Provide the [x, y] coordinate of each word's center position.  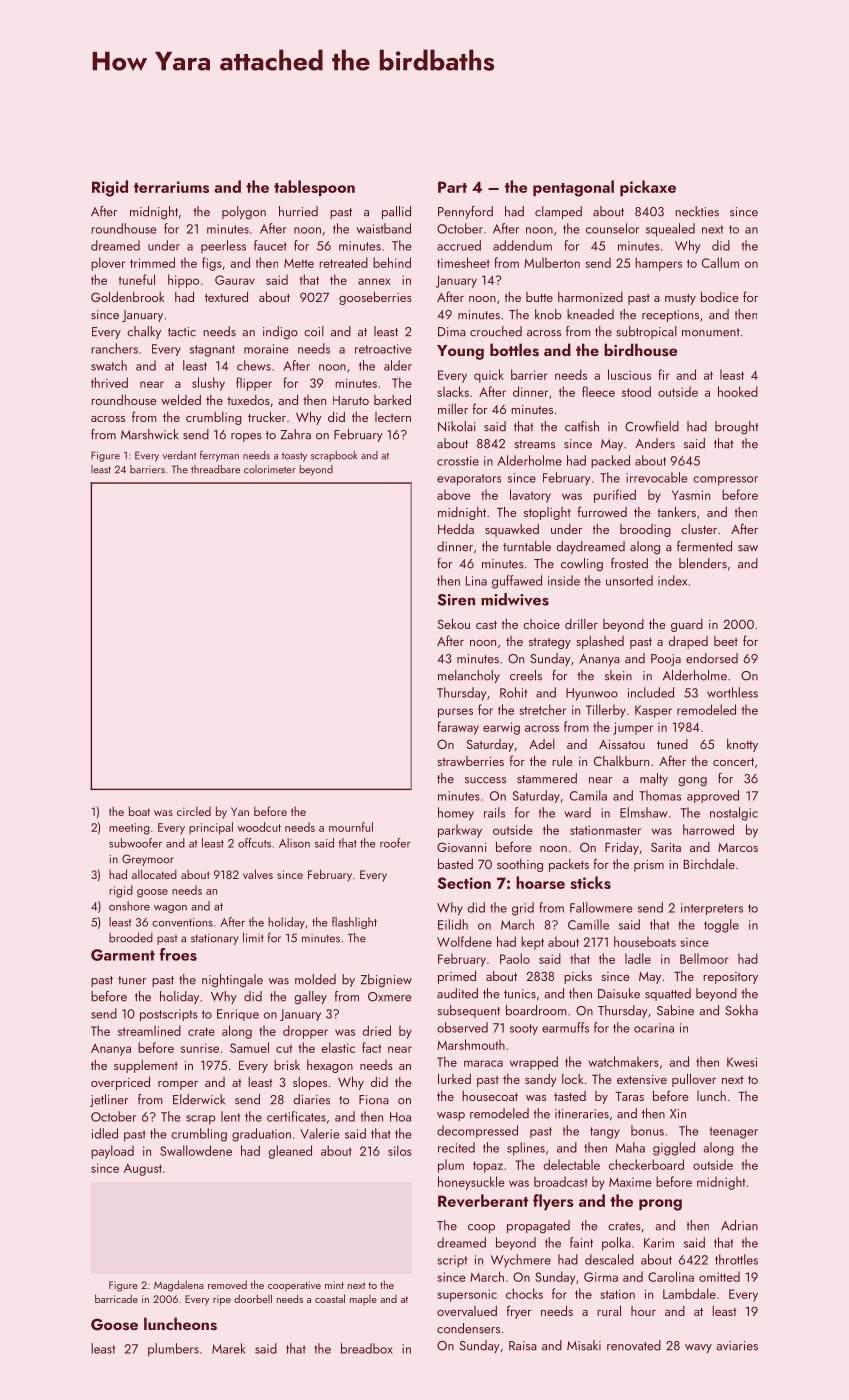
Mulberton [552, 262]
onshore [129, 906]
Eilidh [453, 924]
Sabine [675, 1010]
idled [105, 1133]
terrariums [171, 187]
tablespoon [314, 188]
